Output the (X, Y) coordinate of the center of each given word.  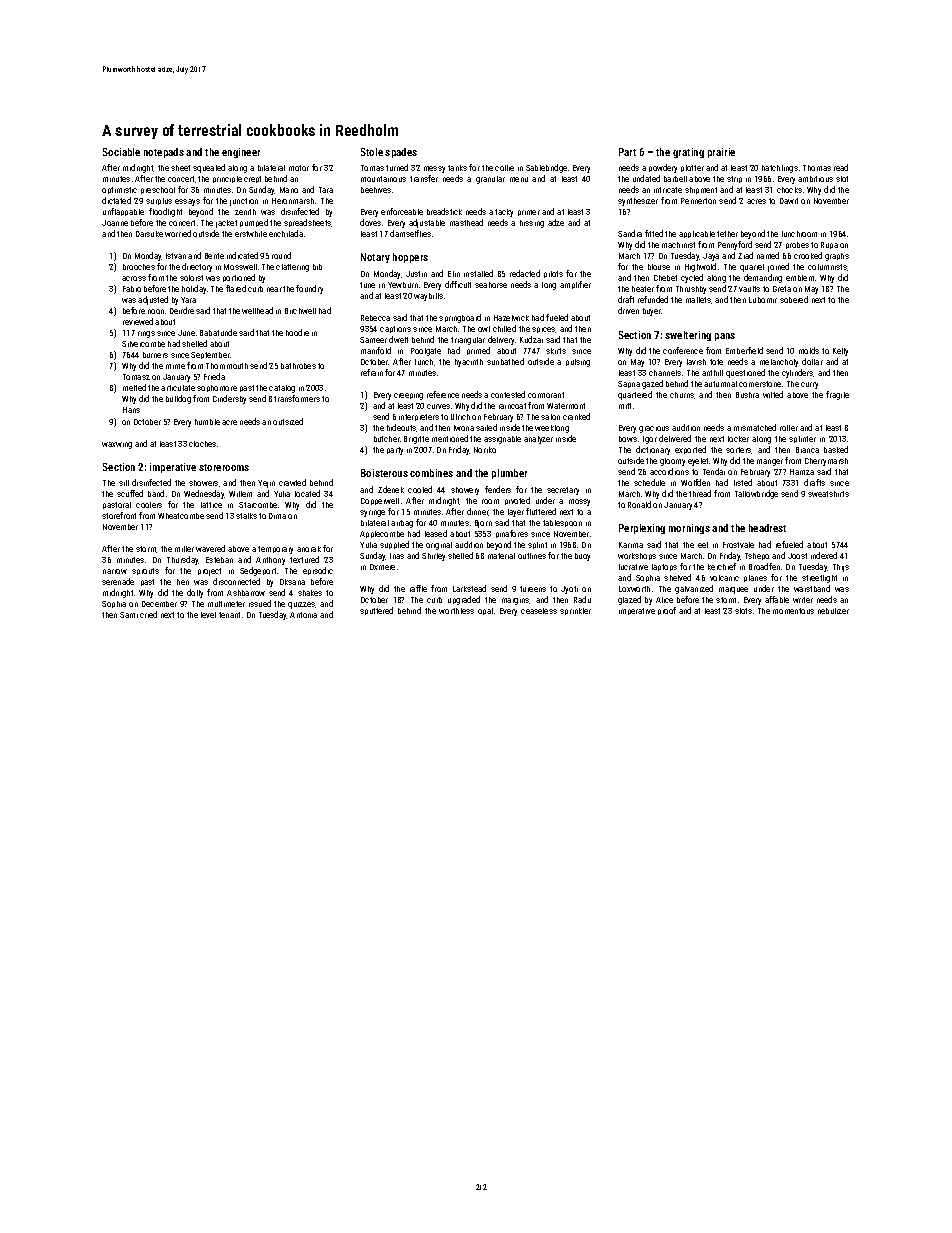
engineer (241, 153)
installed (478, 273)
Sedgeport (258, 571)
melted (134, 387)
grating (688, 153)
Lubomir (763, 300)
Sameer (373, 340)
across (134, 278)
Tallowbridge (756, 494)
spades (401, 153)
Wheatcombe (181, 516)
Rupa (829, 245)
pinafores (512, 534)
